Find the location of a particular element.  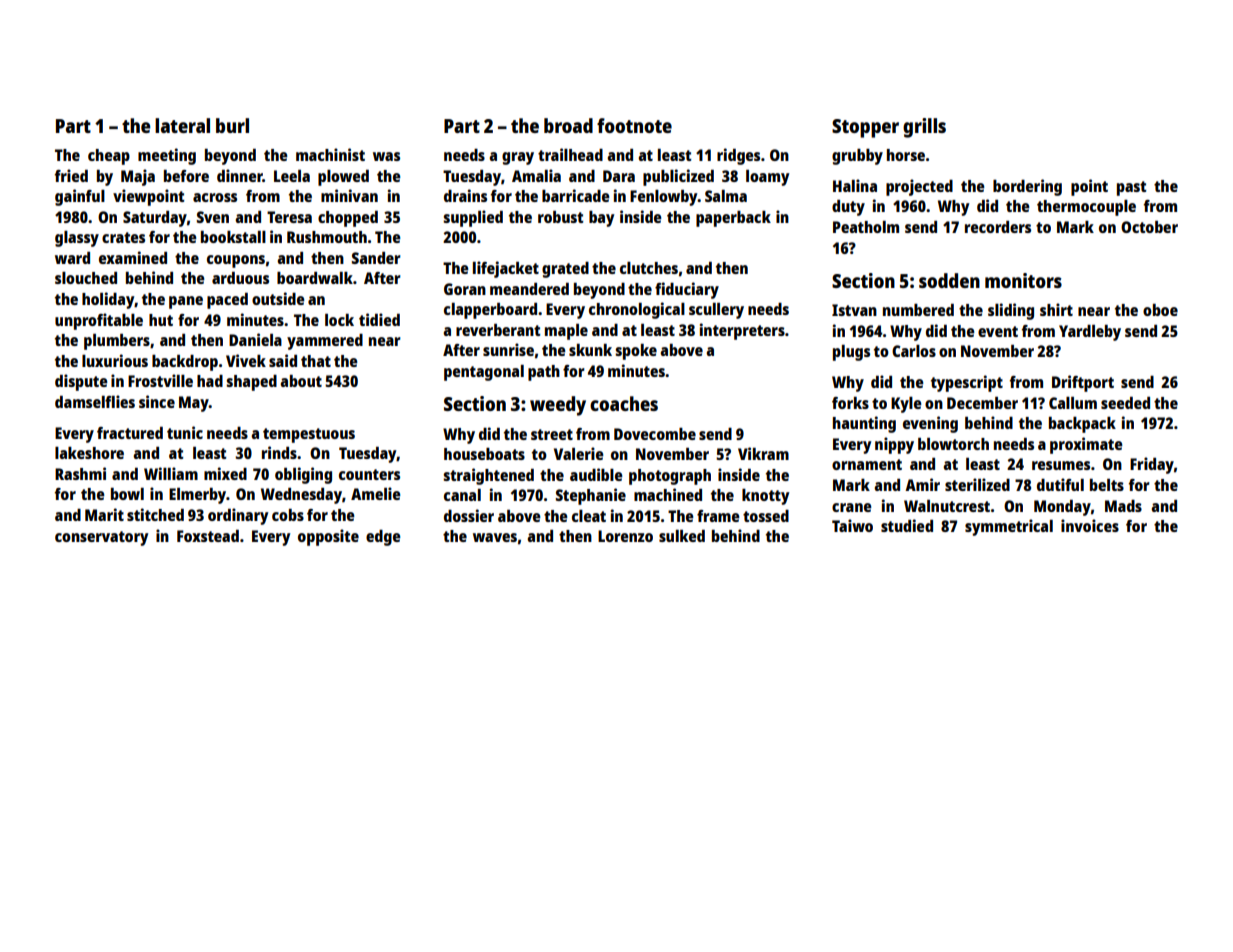

Vivek is located at coordinates (246, 360).
